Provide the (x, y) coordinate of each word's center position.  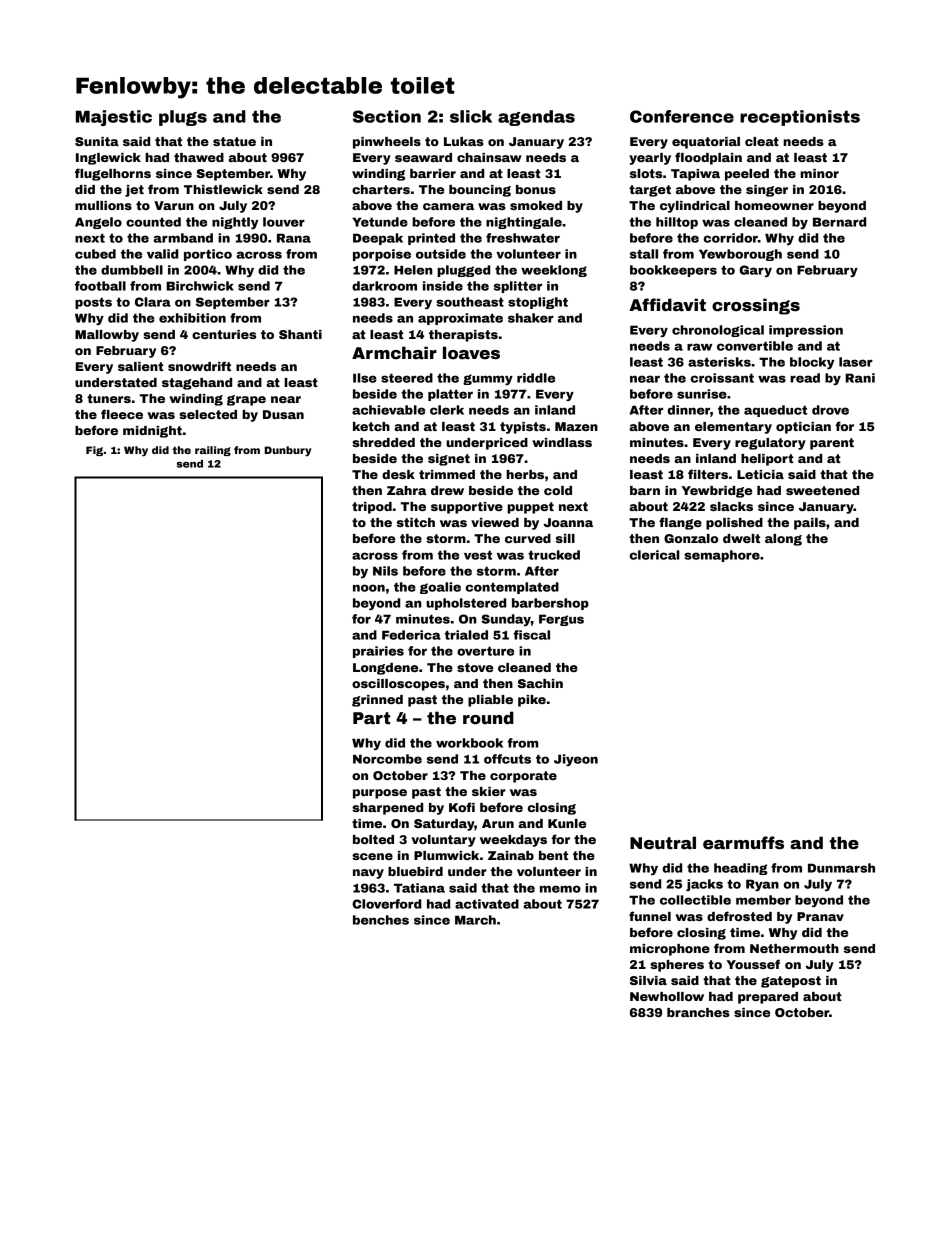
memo (560, 889)
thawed (199, 157)
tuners (109, 398)
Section (387, 116)
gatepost (791, 982)
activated (487, 904)
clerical (655, 555)
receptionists (800, 118)
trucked (554, 555)
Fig (94, 451)
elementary (733, 428)
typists (523, 428)
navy (368, 874)
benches (381, 920)
